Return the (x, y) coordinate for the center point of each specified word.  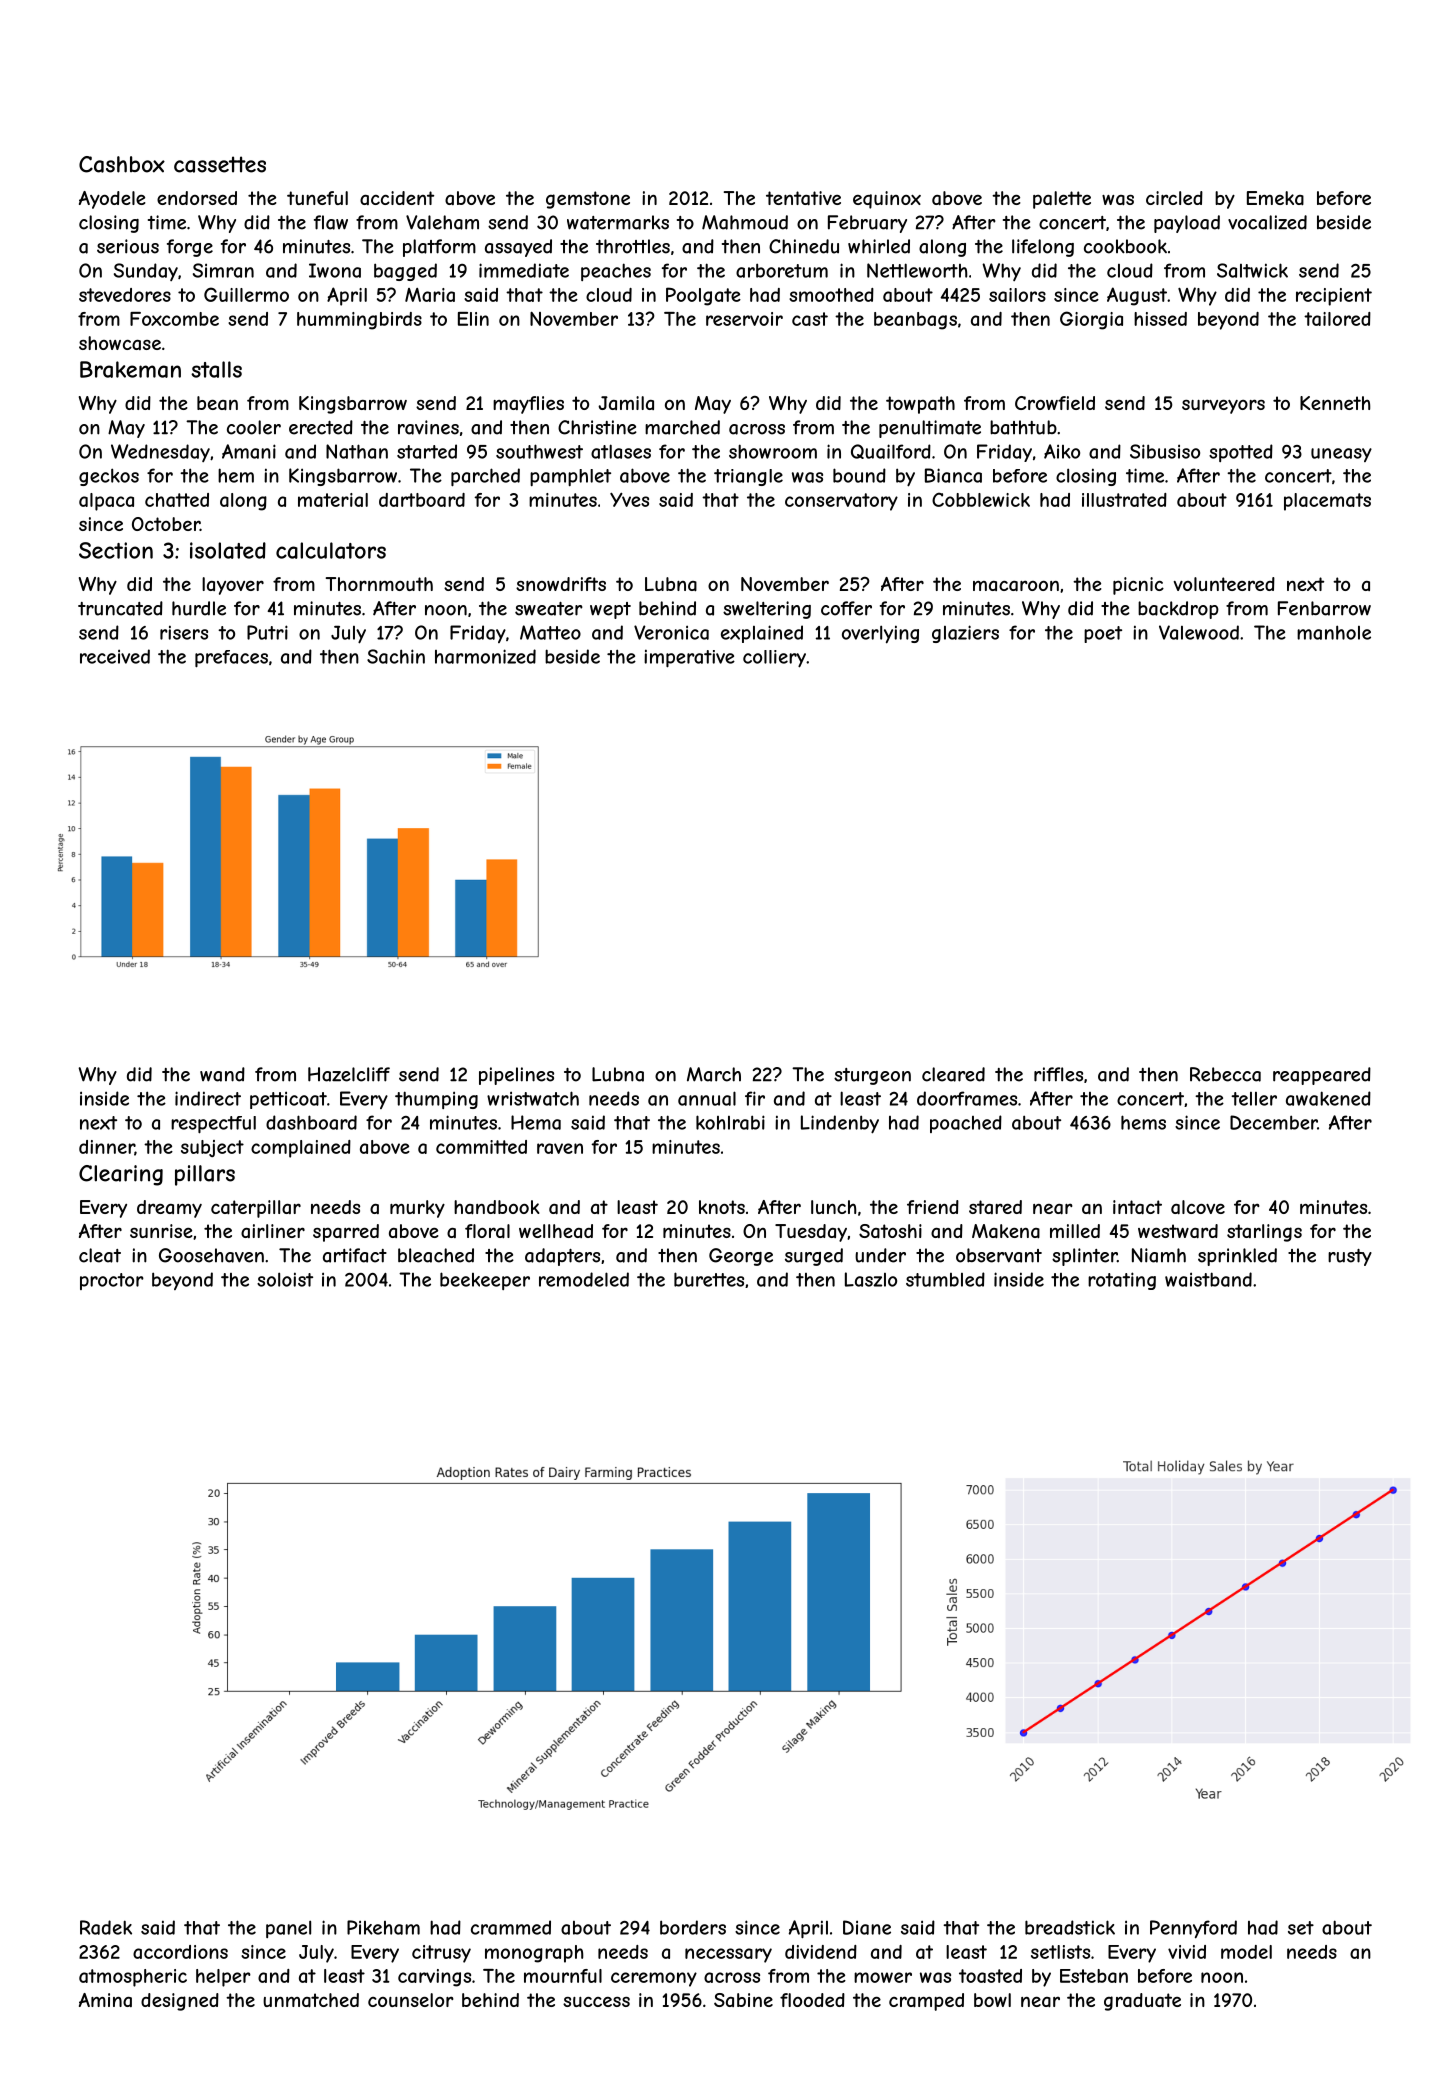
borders (693, 1927)
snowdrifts (561, 584)
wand (222, 1074)
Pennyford (1193, 1929)
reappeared (1322, 1076)
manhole (1334, 632)
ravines (428, 427)
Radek (106, 1927)
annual (707, 1098)
